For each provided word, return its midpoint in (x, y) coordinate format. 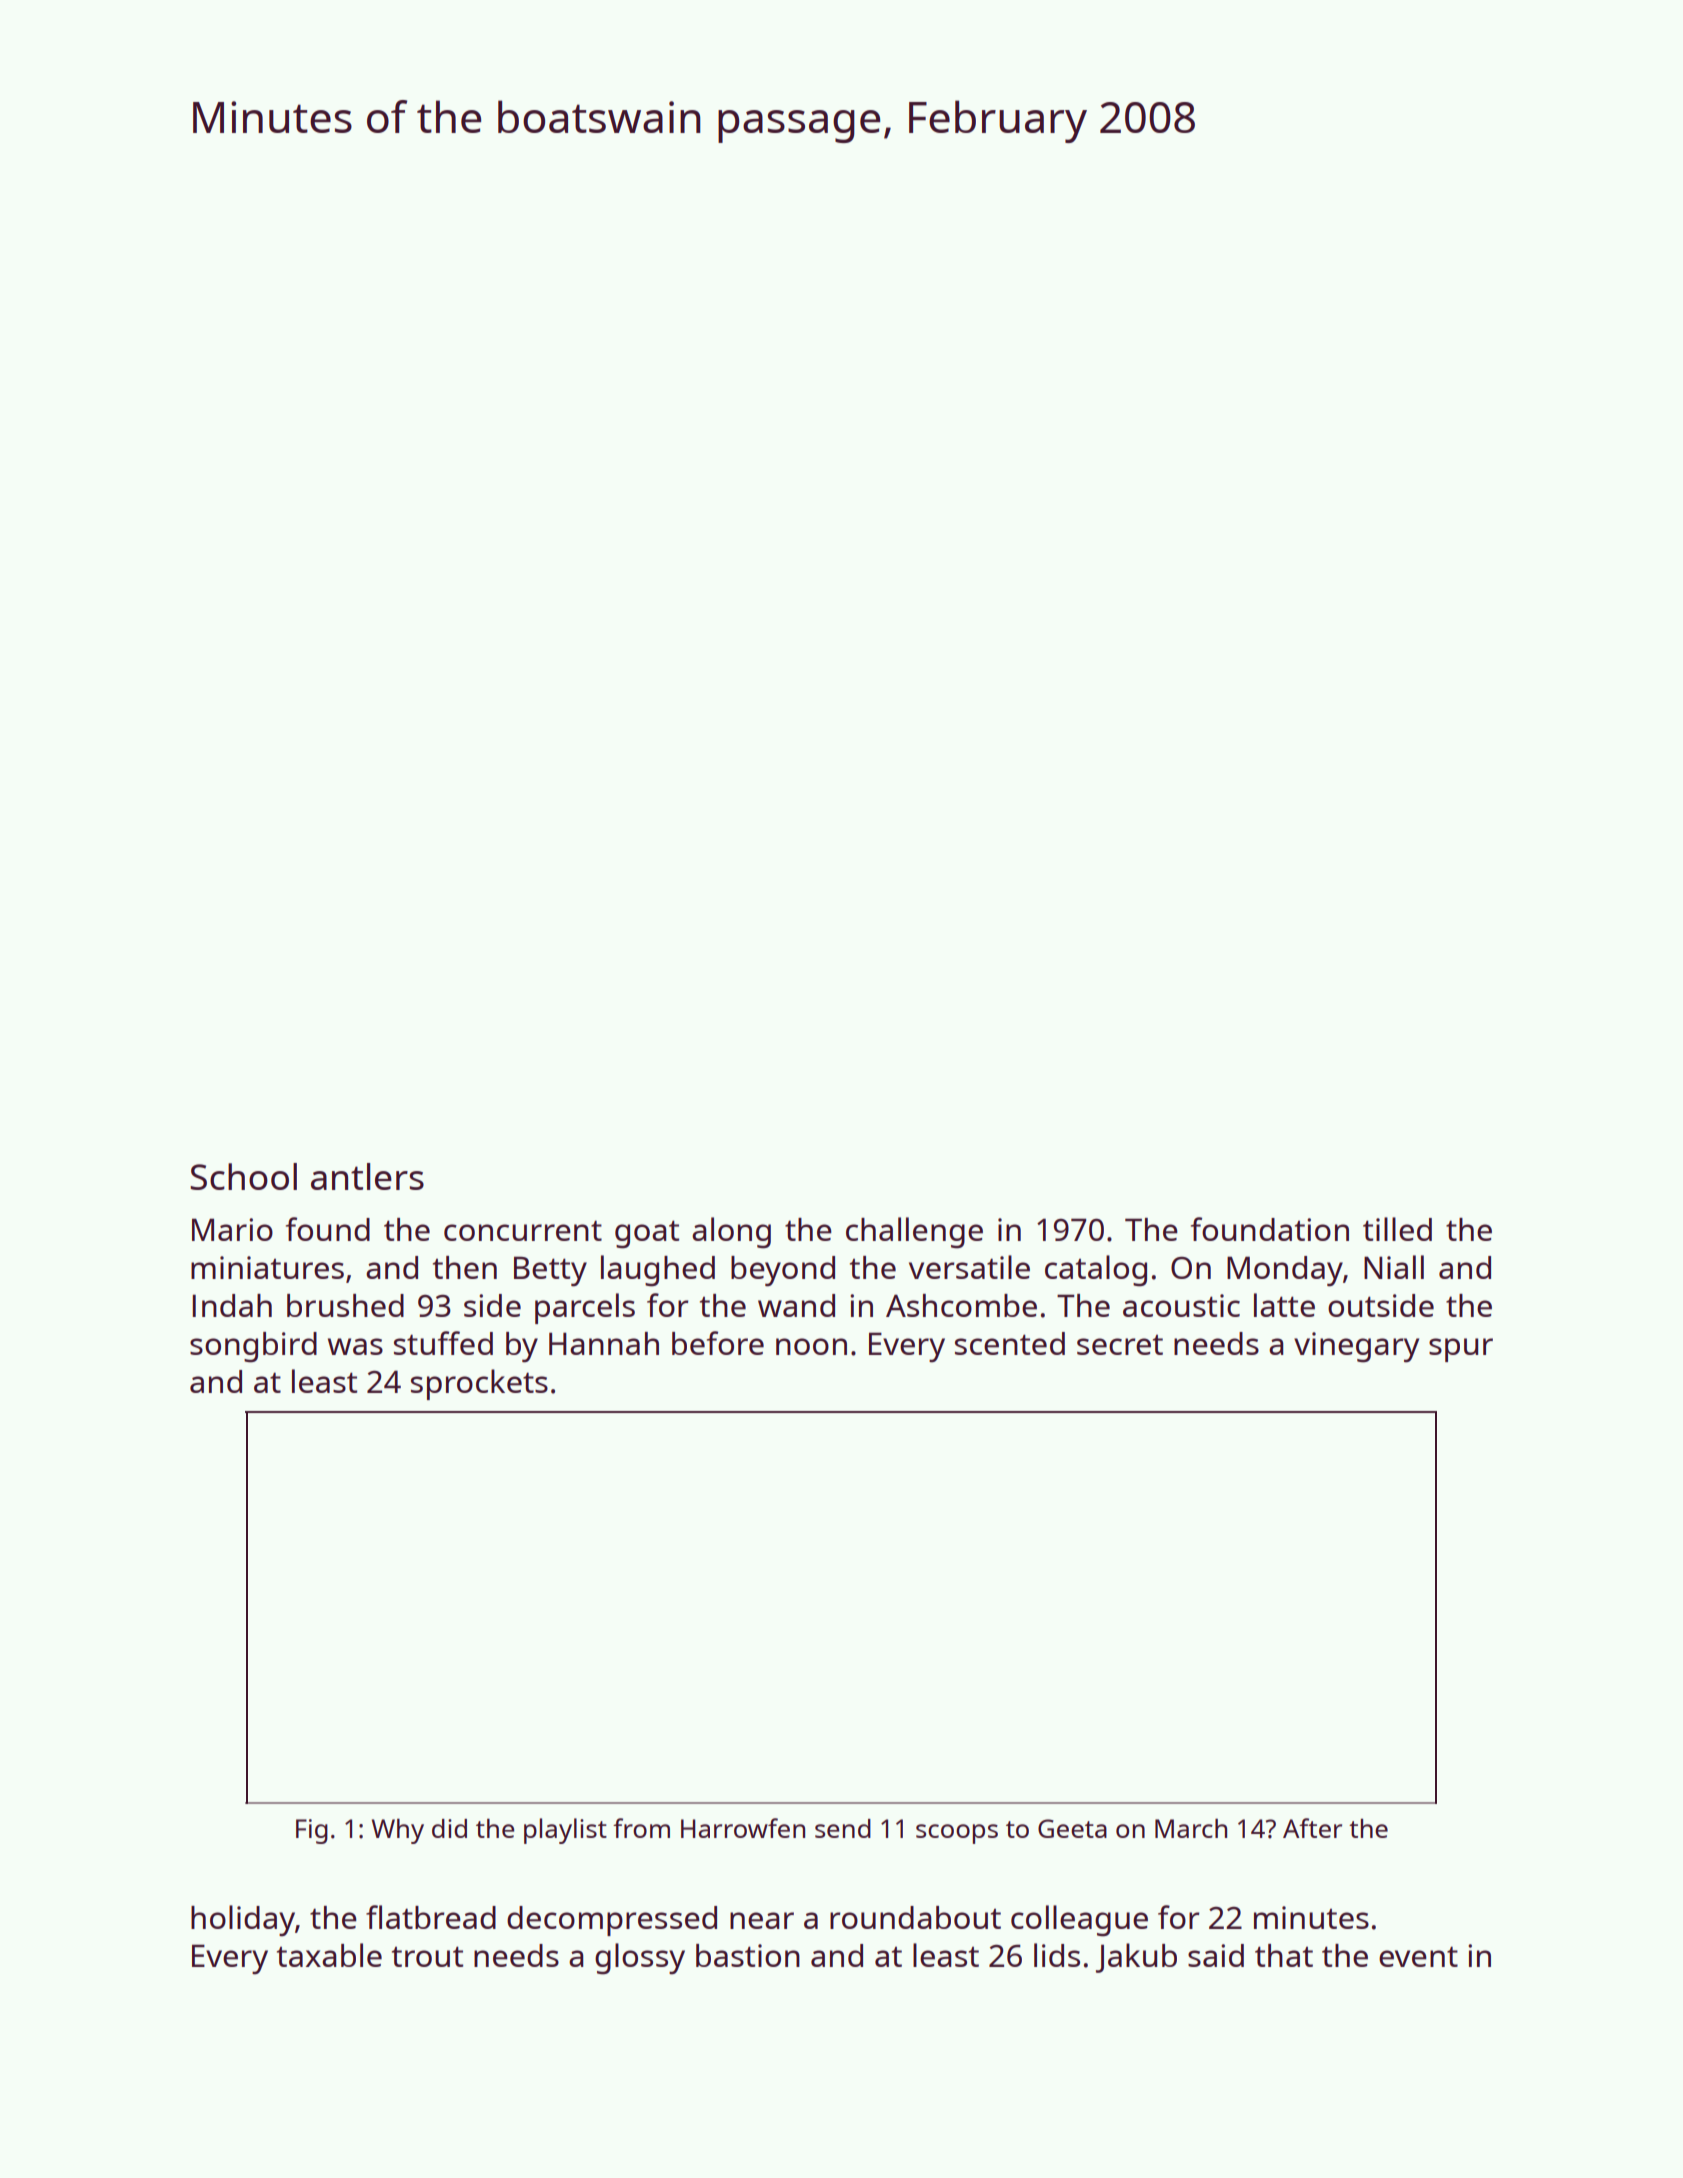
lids (1057, 1955)
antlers (367, 1176)
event (1418, 1956)
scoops (957, 1834)
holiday (243, 1921)
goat (647, 1234)
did (449, 1828)
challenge (914, 1233)
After (1312, 1828)
